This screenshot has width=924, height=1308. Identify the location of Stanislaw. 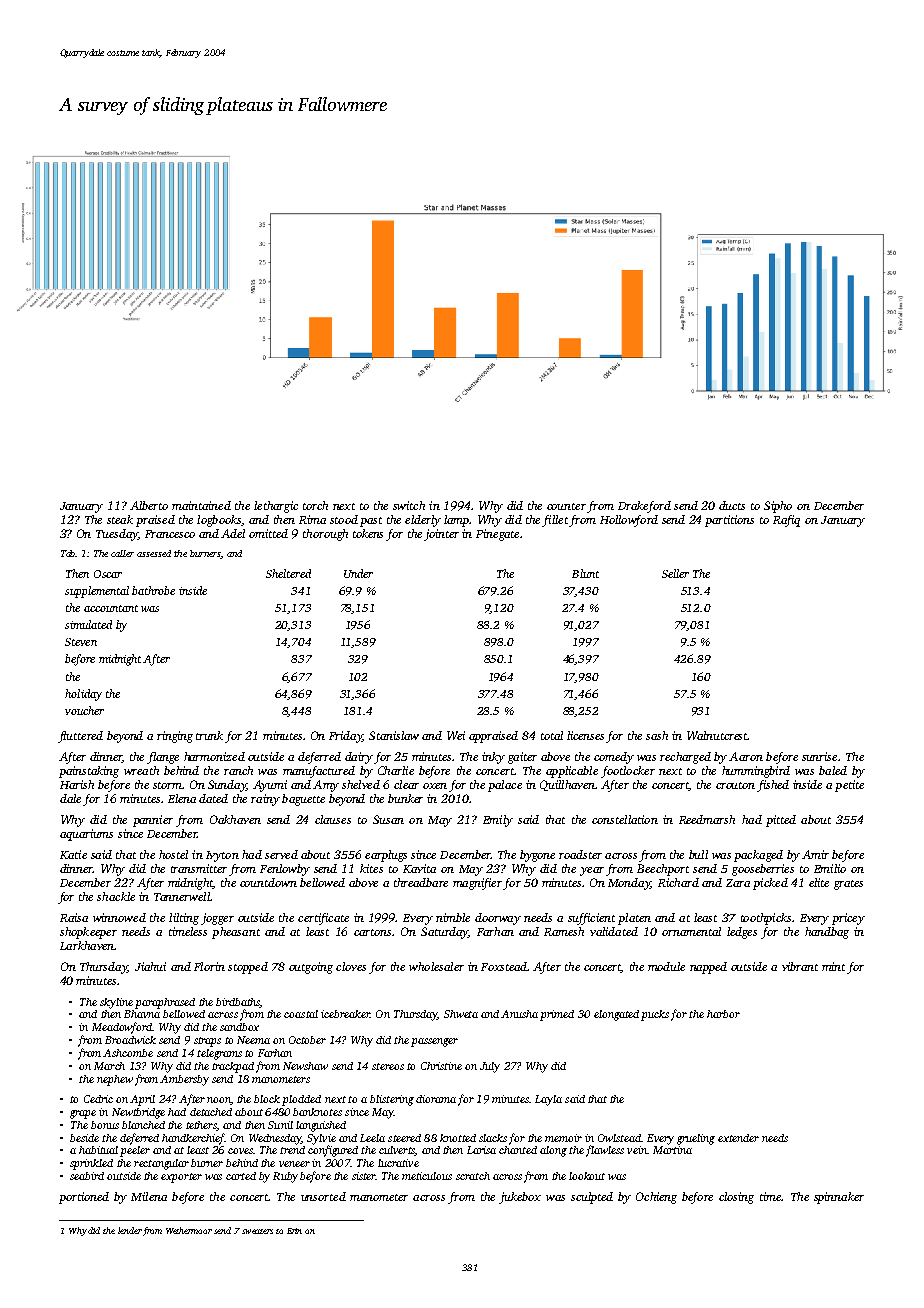
(394, 735).
